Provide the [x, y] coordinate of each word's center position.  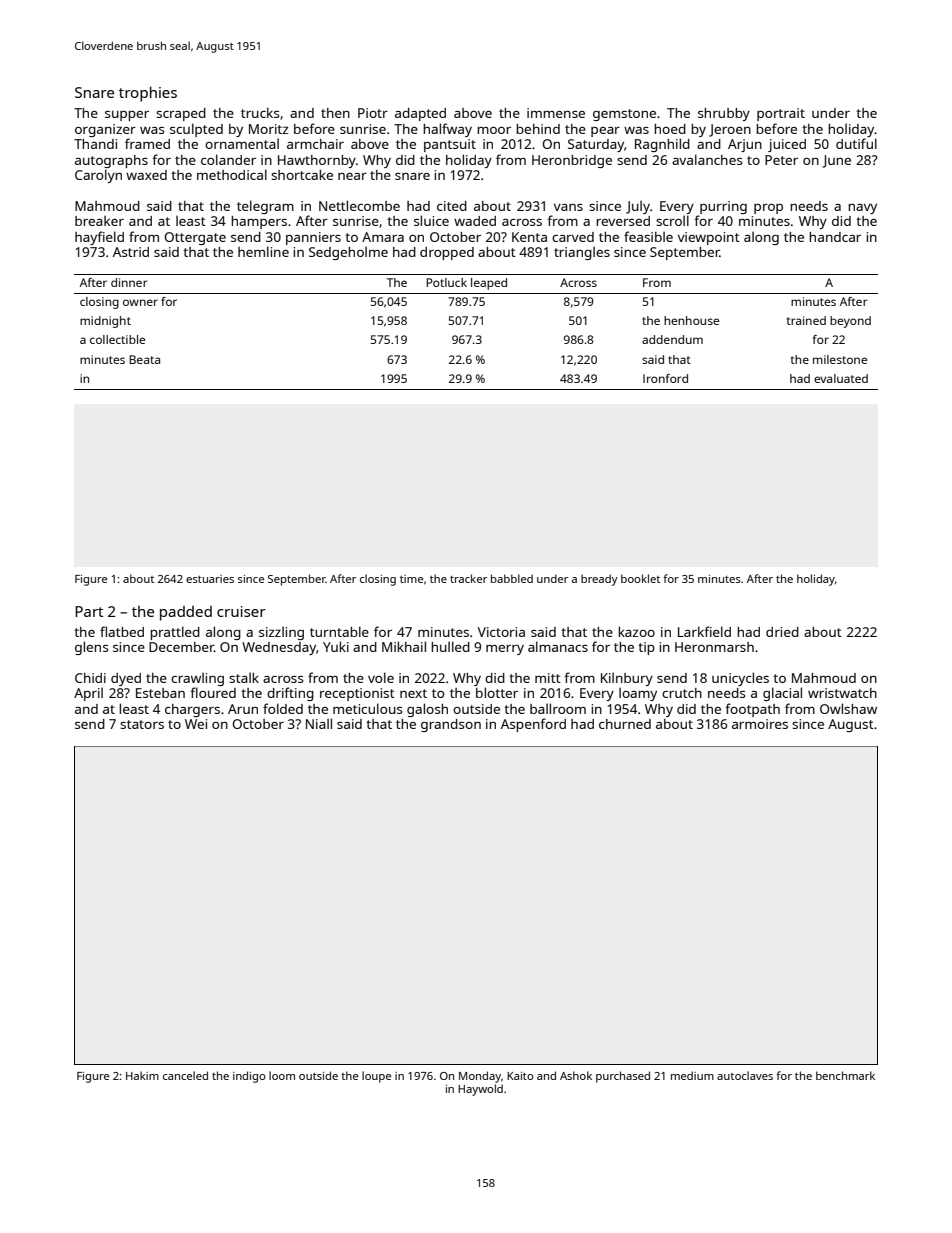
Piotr [373, 113]
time [411, 579]
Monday [480, 1077]
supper [127, 116]
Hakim [142, 1075]
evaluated [841, 378]
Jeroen [730, 130]
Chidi [90, 678]
